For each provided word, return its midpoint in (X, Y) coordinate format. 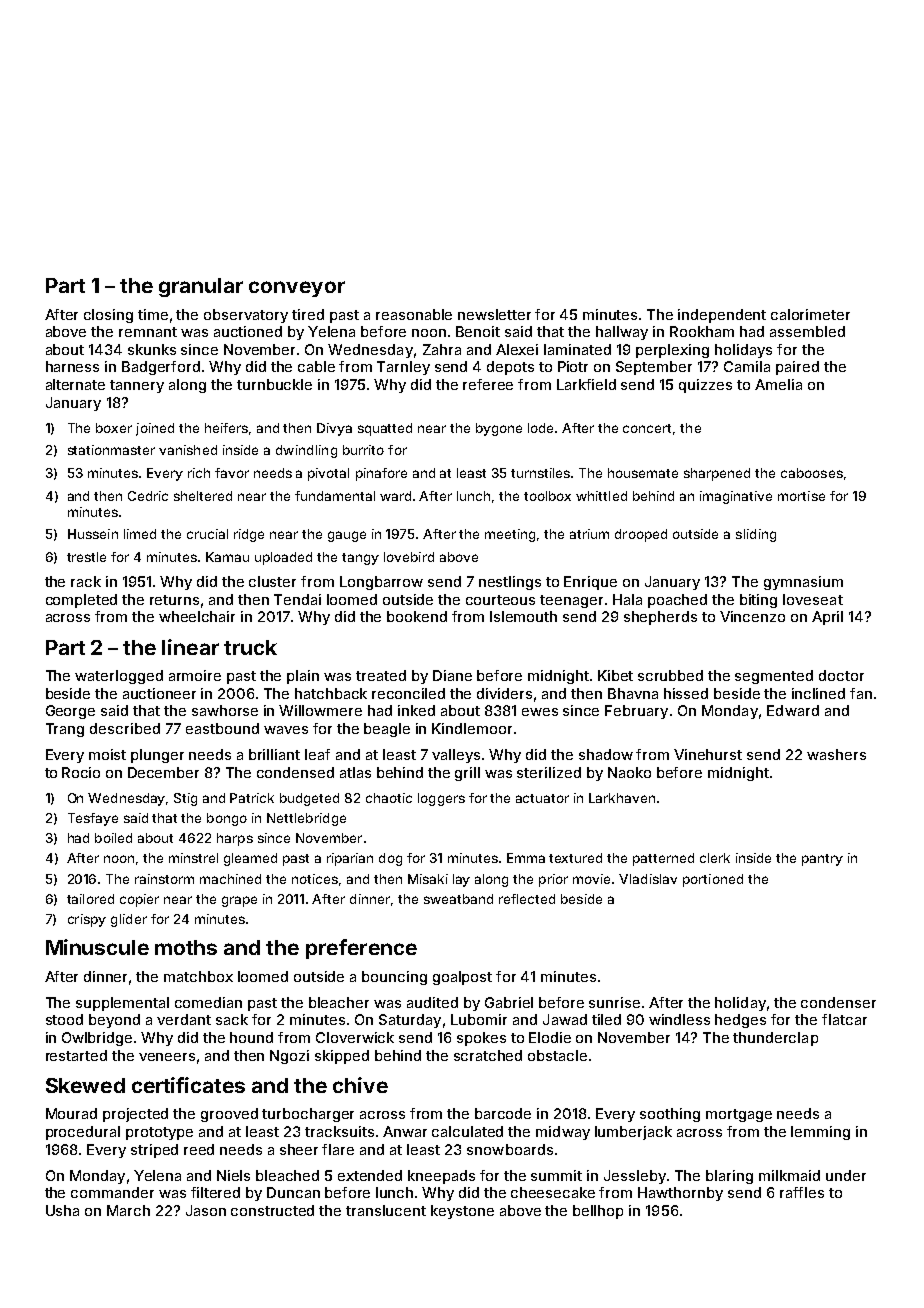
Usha (62, 1210)
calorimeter (810, 314)
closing (108, 316)
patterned (663, 859)
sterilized (549, 772)
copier (139, 900)
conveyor (297, 289)
